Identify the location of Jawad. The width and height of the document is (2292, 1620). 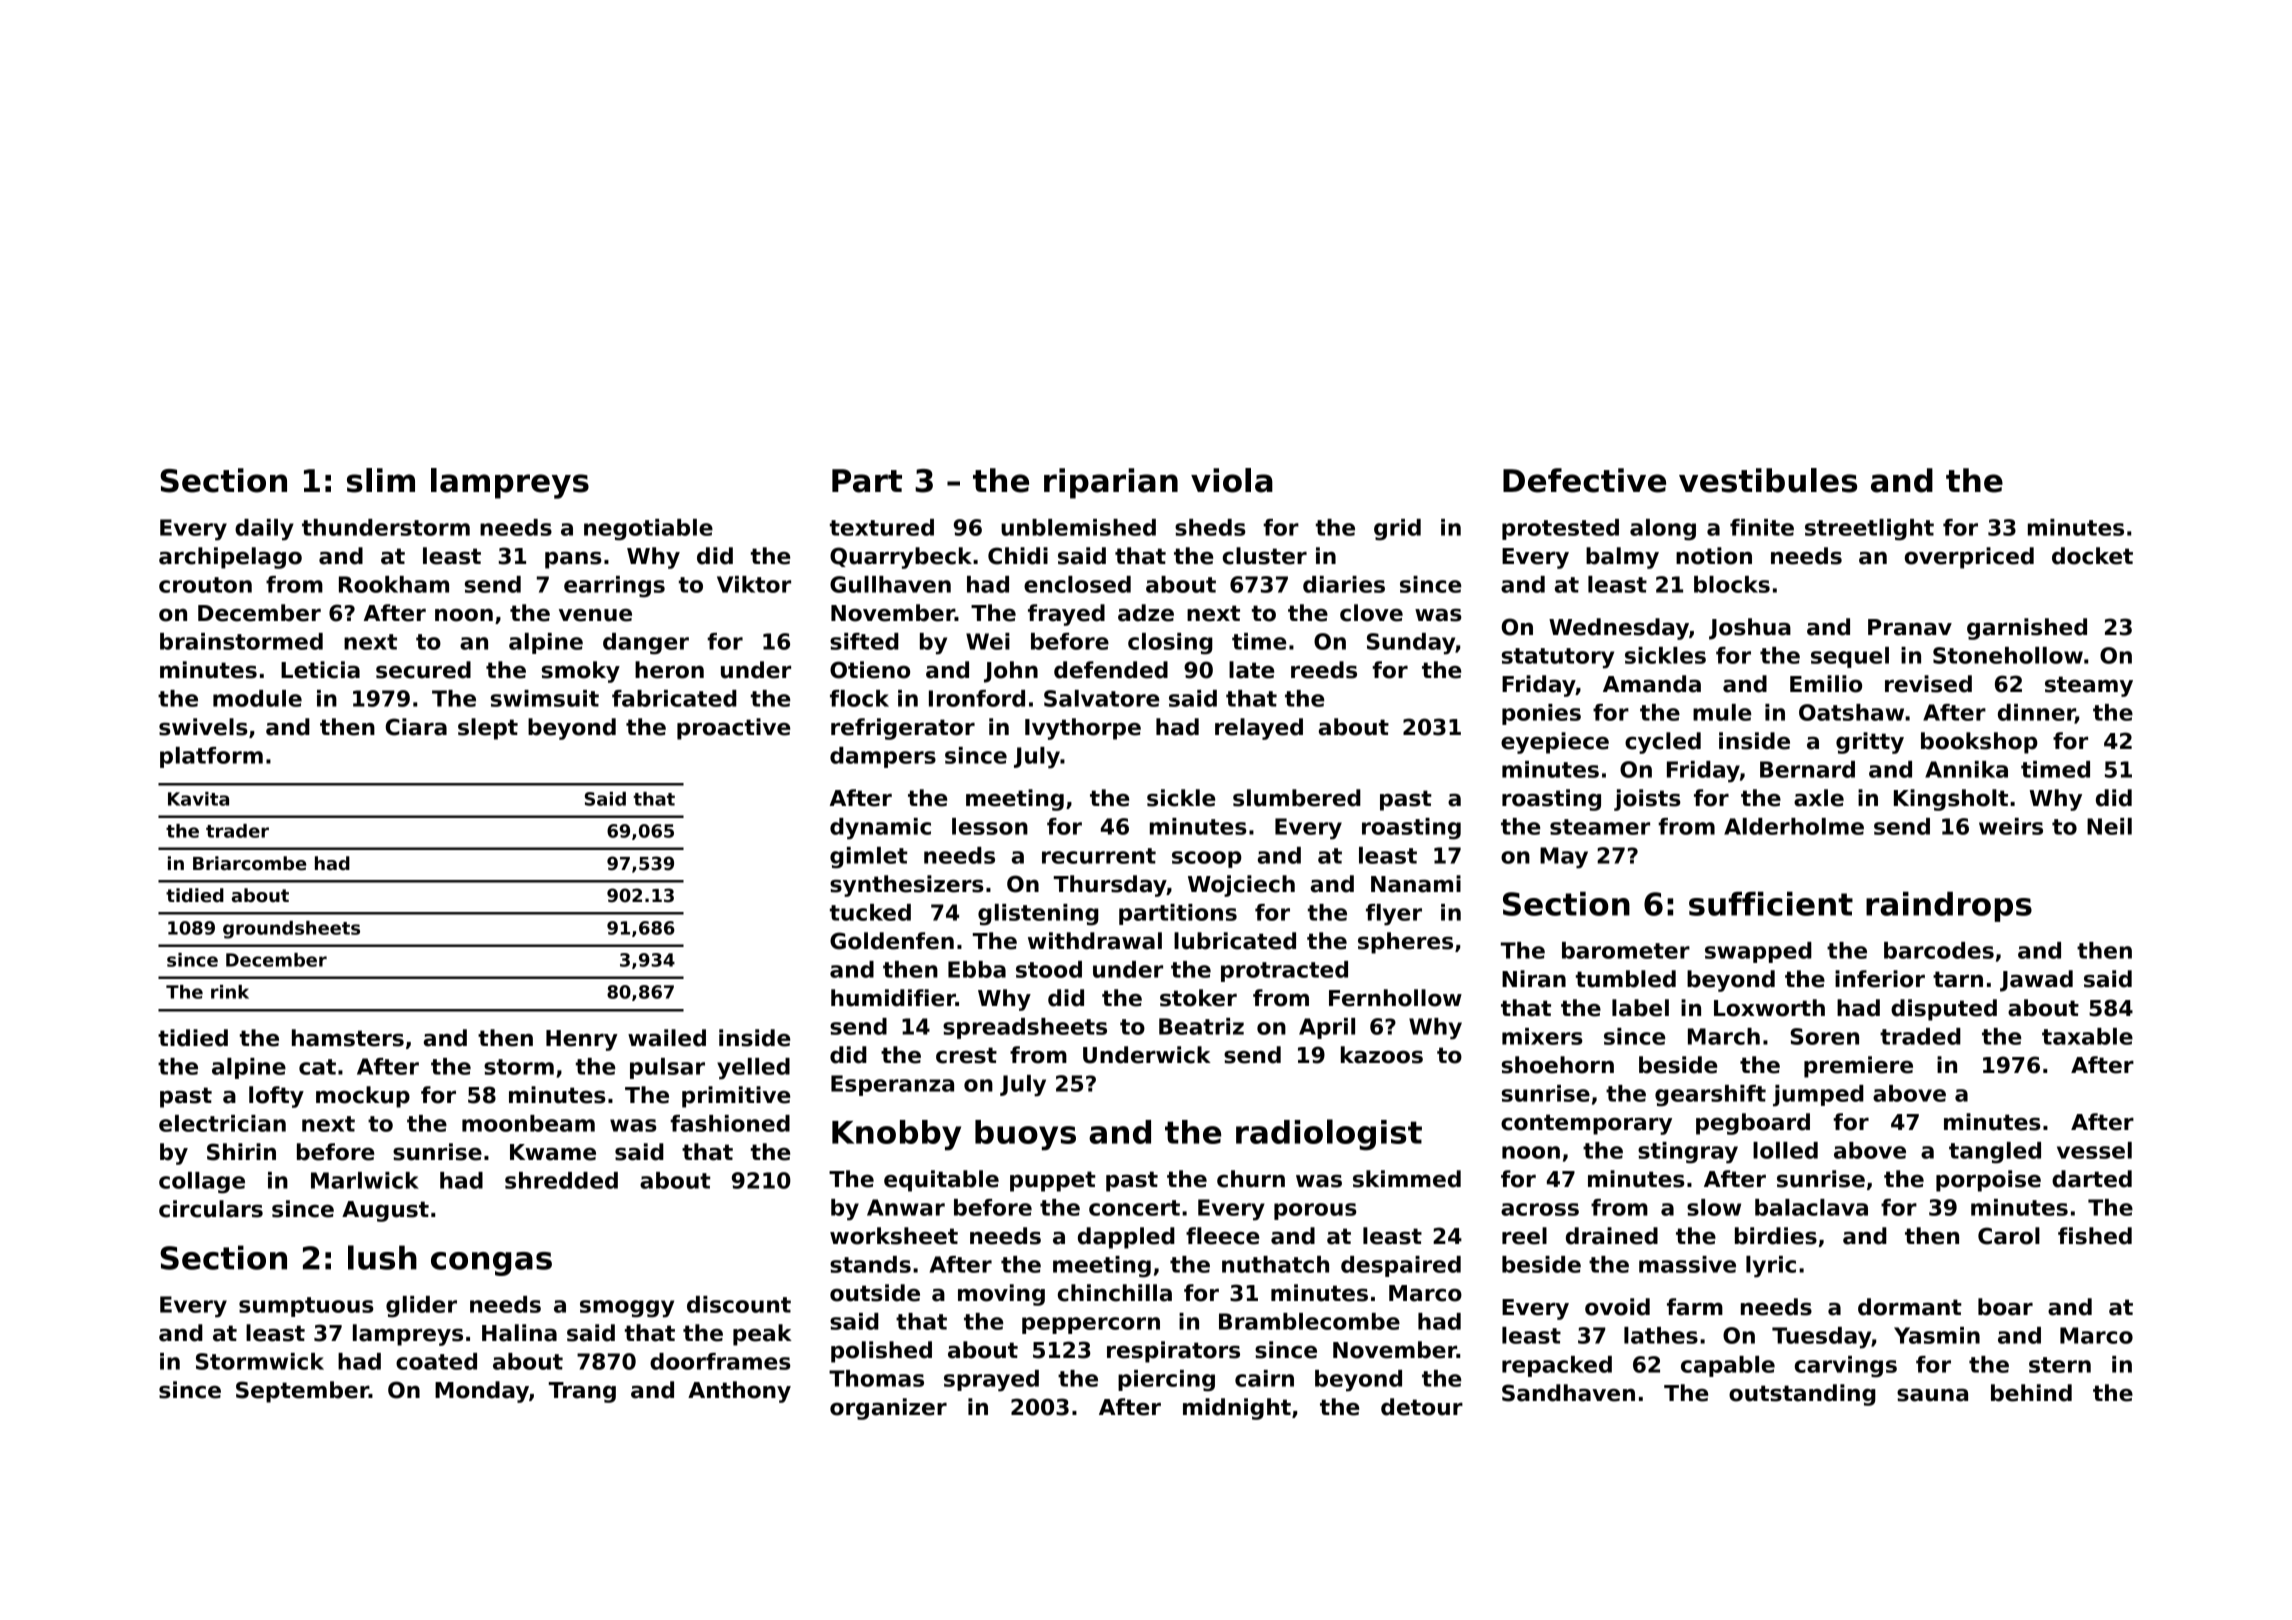
(2036, 981).
